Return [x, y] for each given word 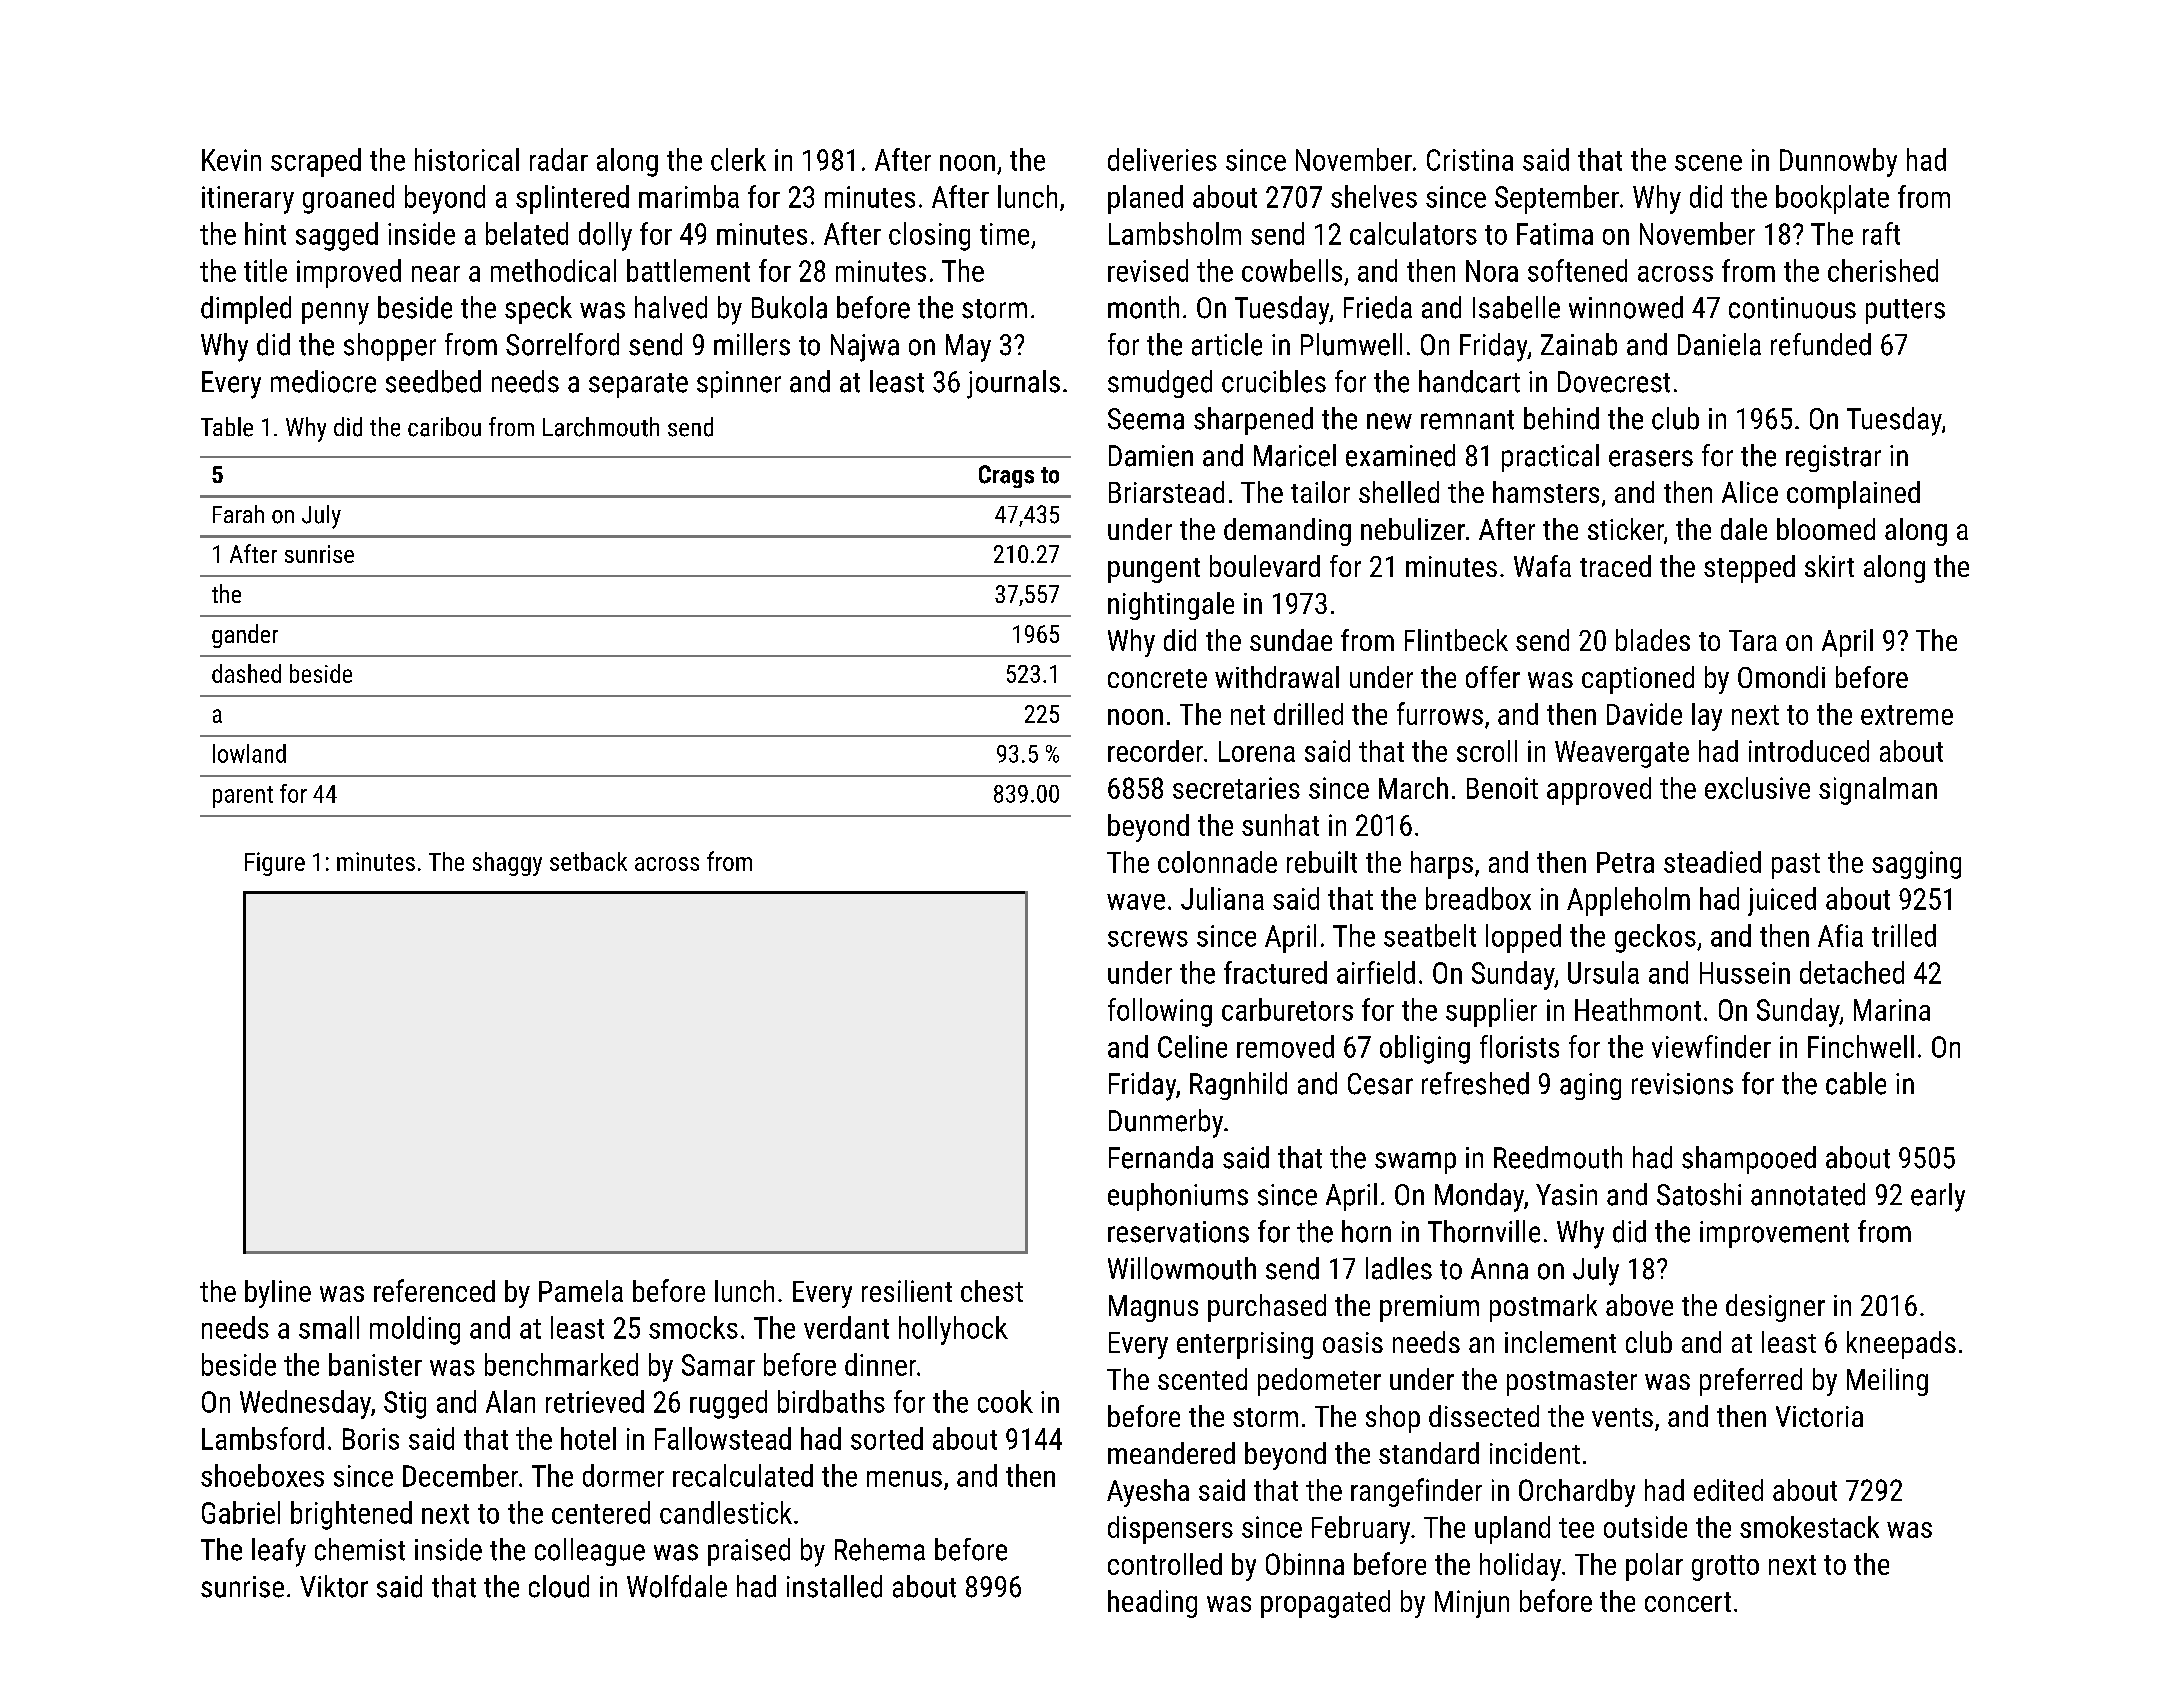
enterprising [1245, 1345]
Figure [275, 864]
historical [467, 159]
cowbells [1292, 270]
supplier [1491, 1012]
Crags [1006, 476]
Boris [371, 1439]
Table [227, 427]
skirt [1829, 566]
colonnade [1217, 862]
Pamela [581, 1291]
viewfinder [1711, 1046]
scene [1708, 163]
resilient [907, 1291]
